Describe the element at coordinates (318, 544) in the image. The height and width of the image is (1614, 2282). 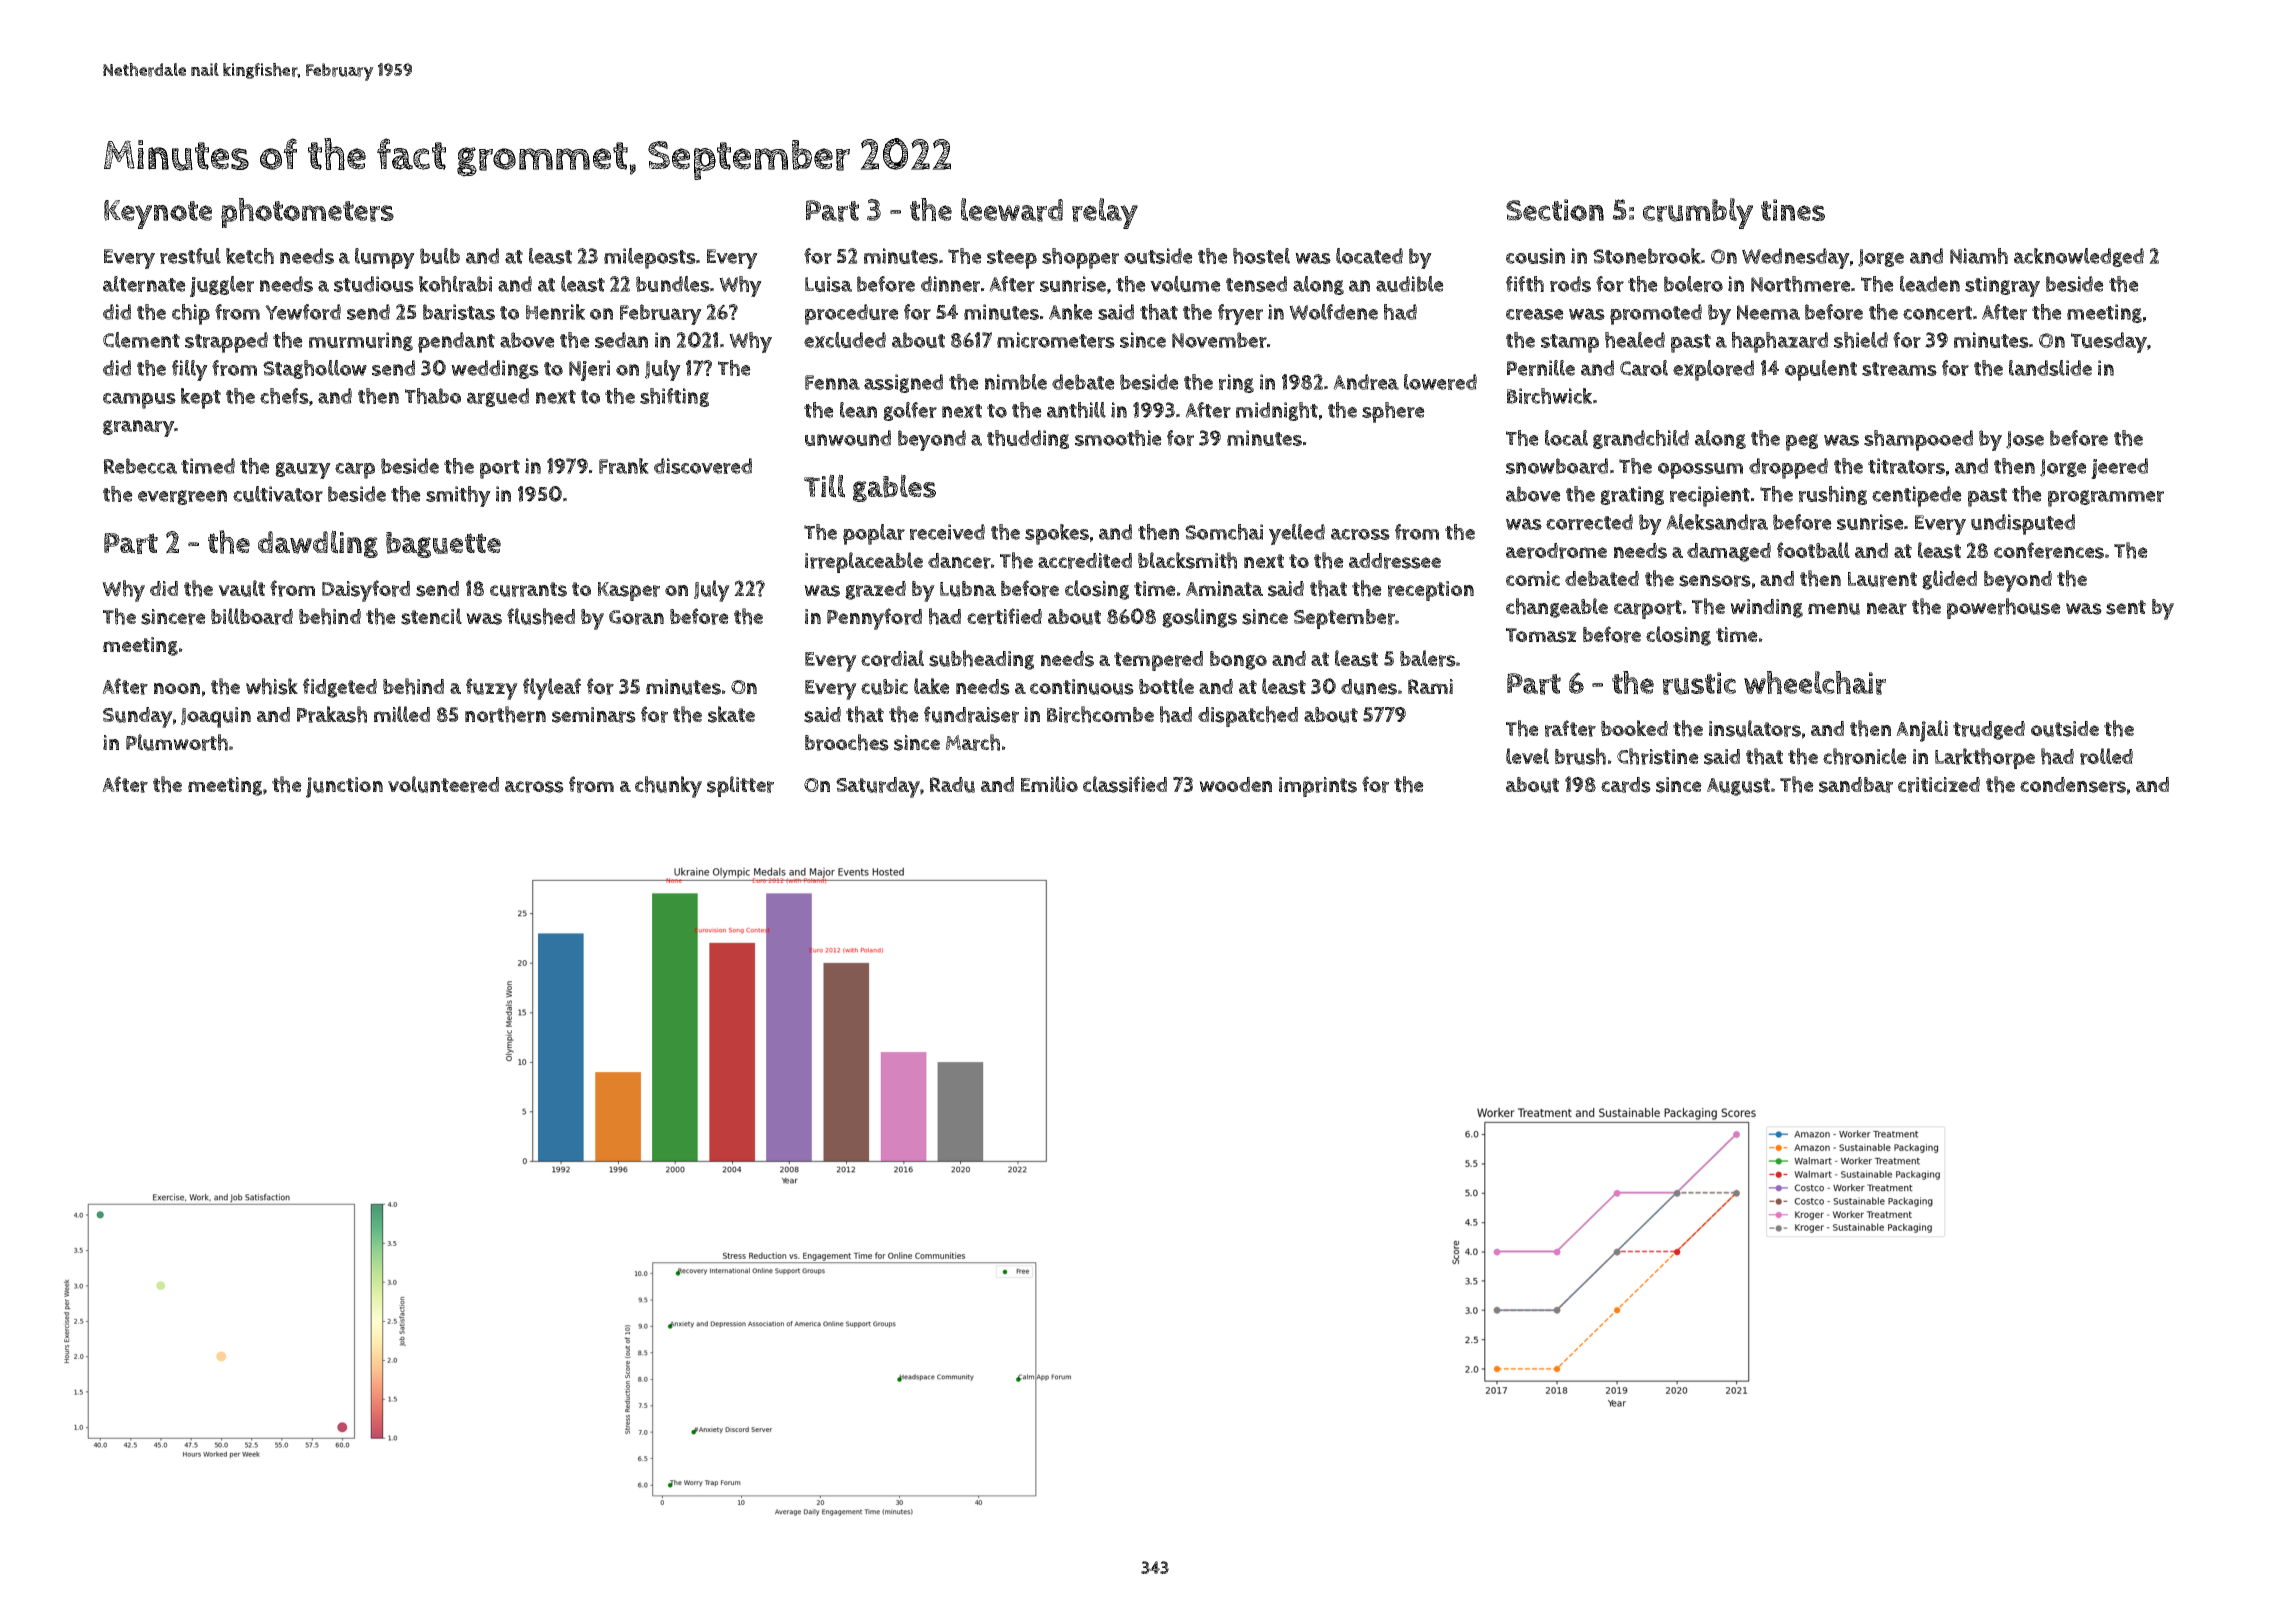
I see `dawdling` at that location.
